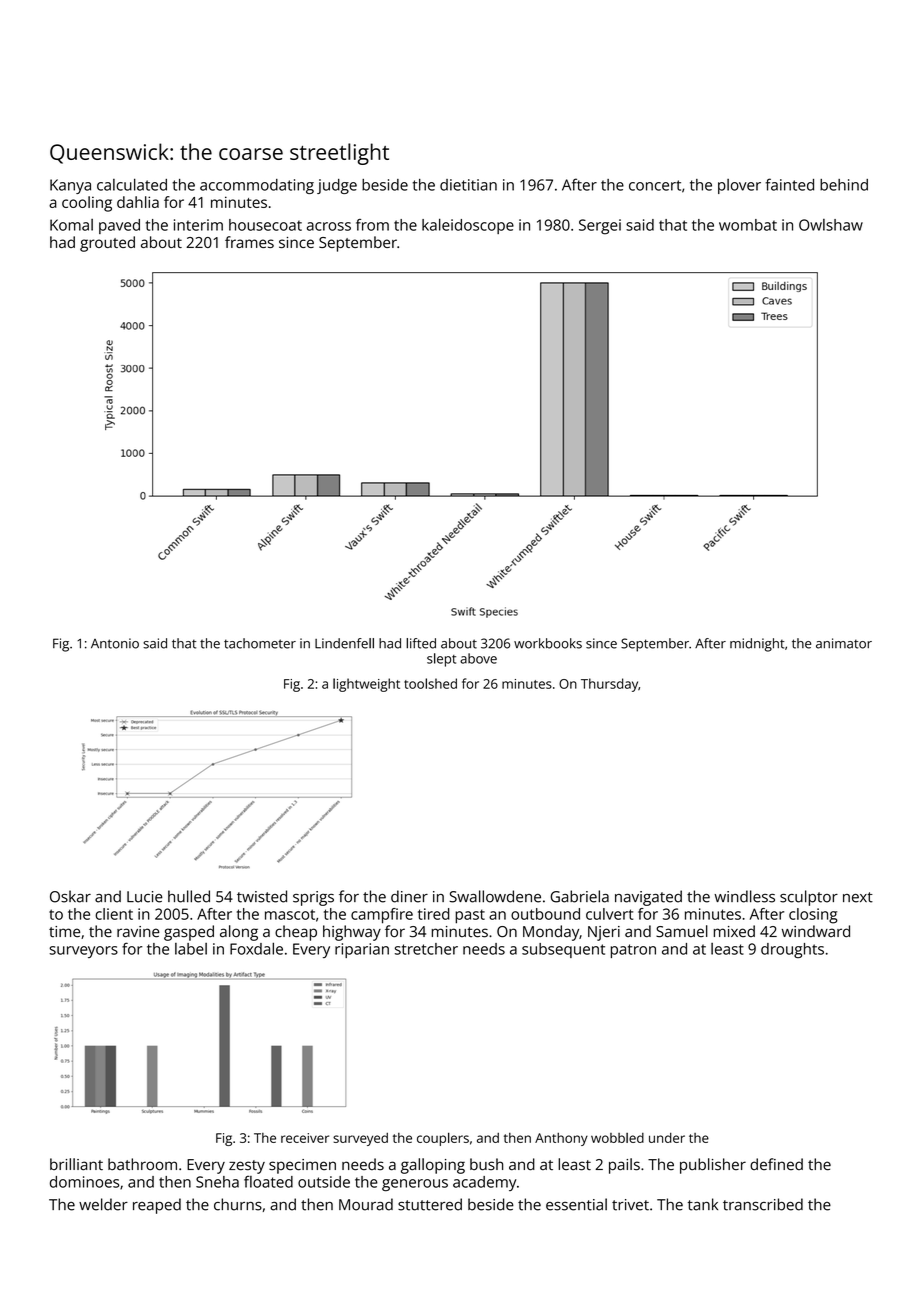 The image size is (924, 1314). What do you see at coordinates (83, 952) in the screenshot?
I see `surveyors` at bounding box center [83, 952].
